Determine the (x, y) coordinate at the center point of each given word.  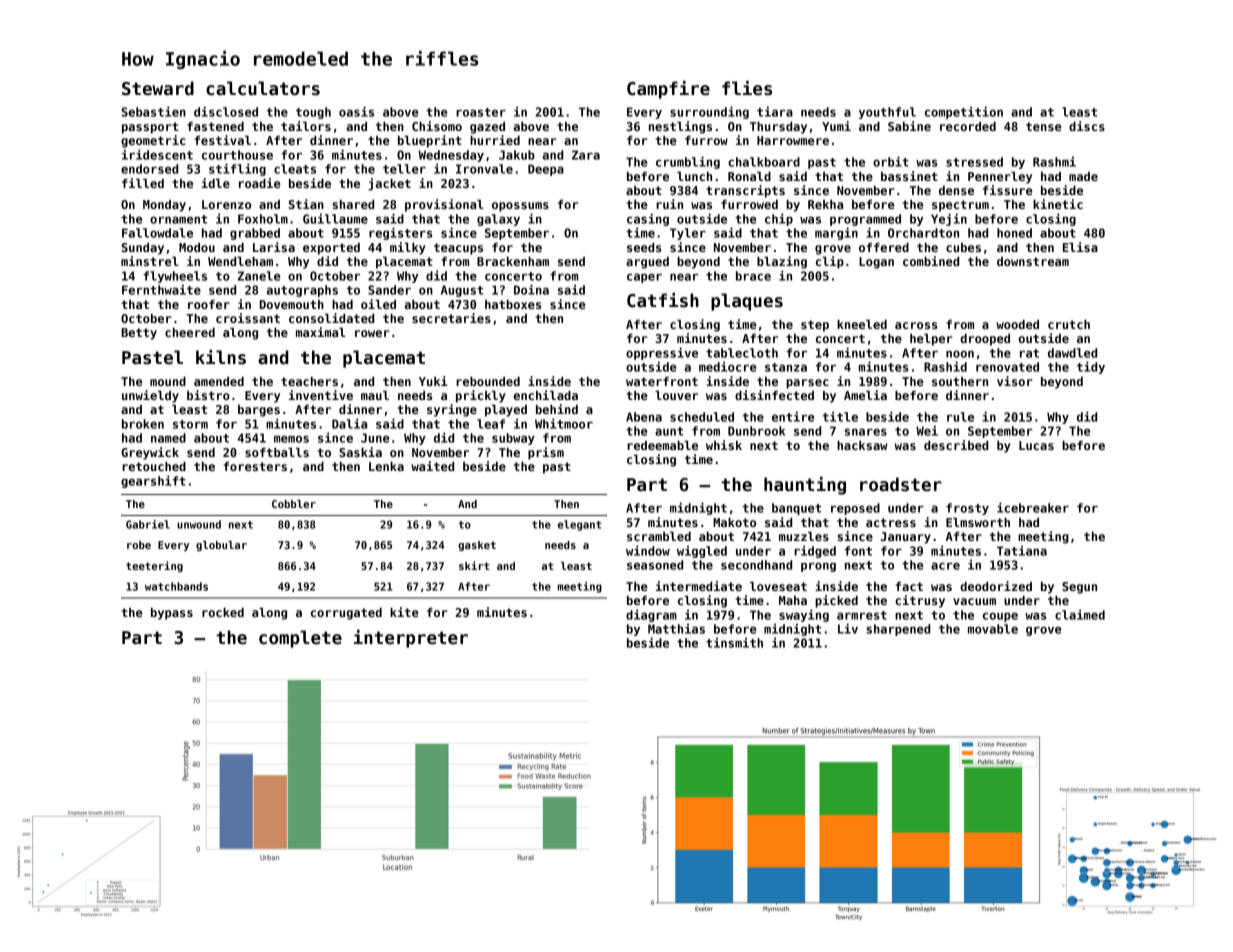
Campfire (668, 90)
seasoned (655, 565)
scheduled (702, 417)
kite (404, 612)
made (1083, 176)
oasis (356, 111)
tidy (1091, 367)
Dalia (349, 423)
